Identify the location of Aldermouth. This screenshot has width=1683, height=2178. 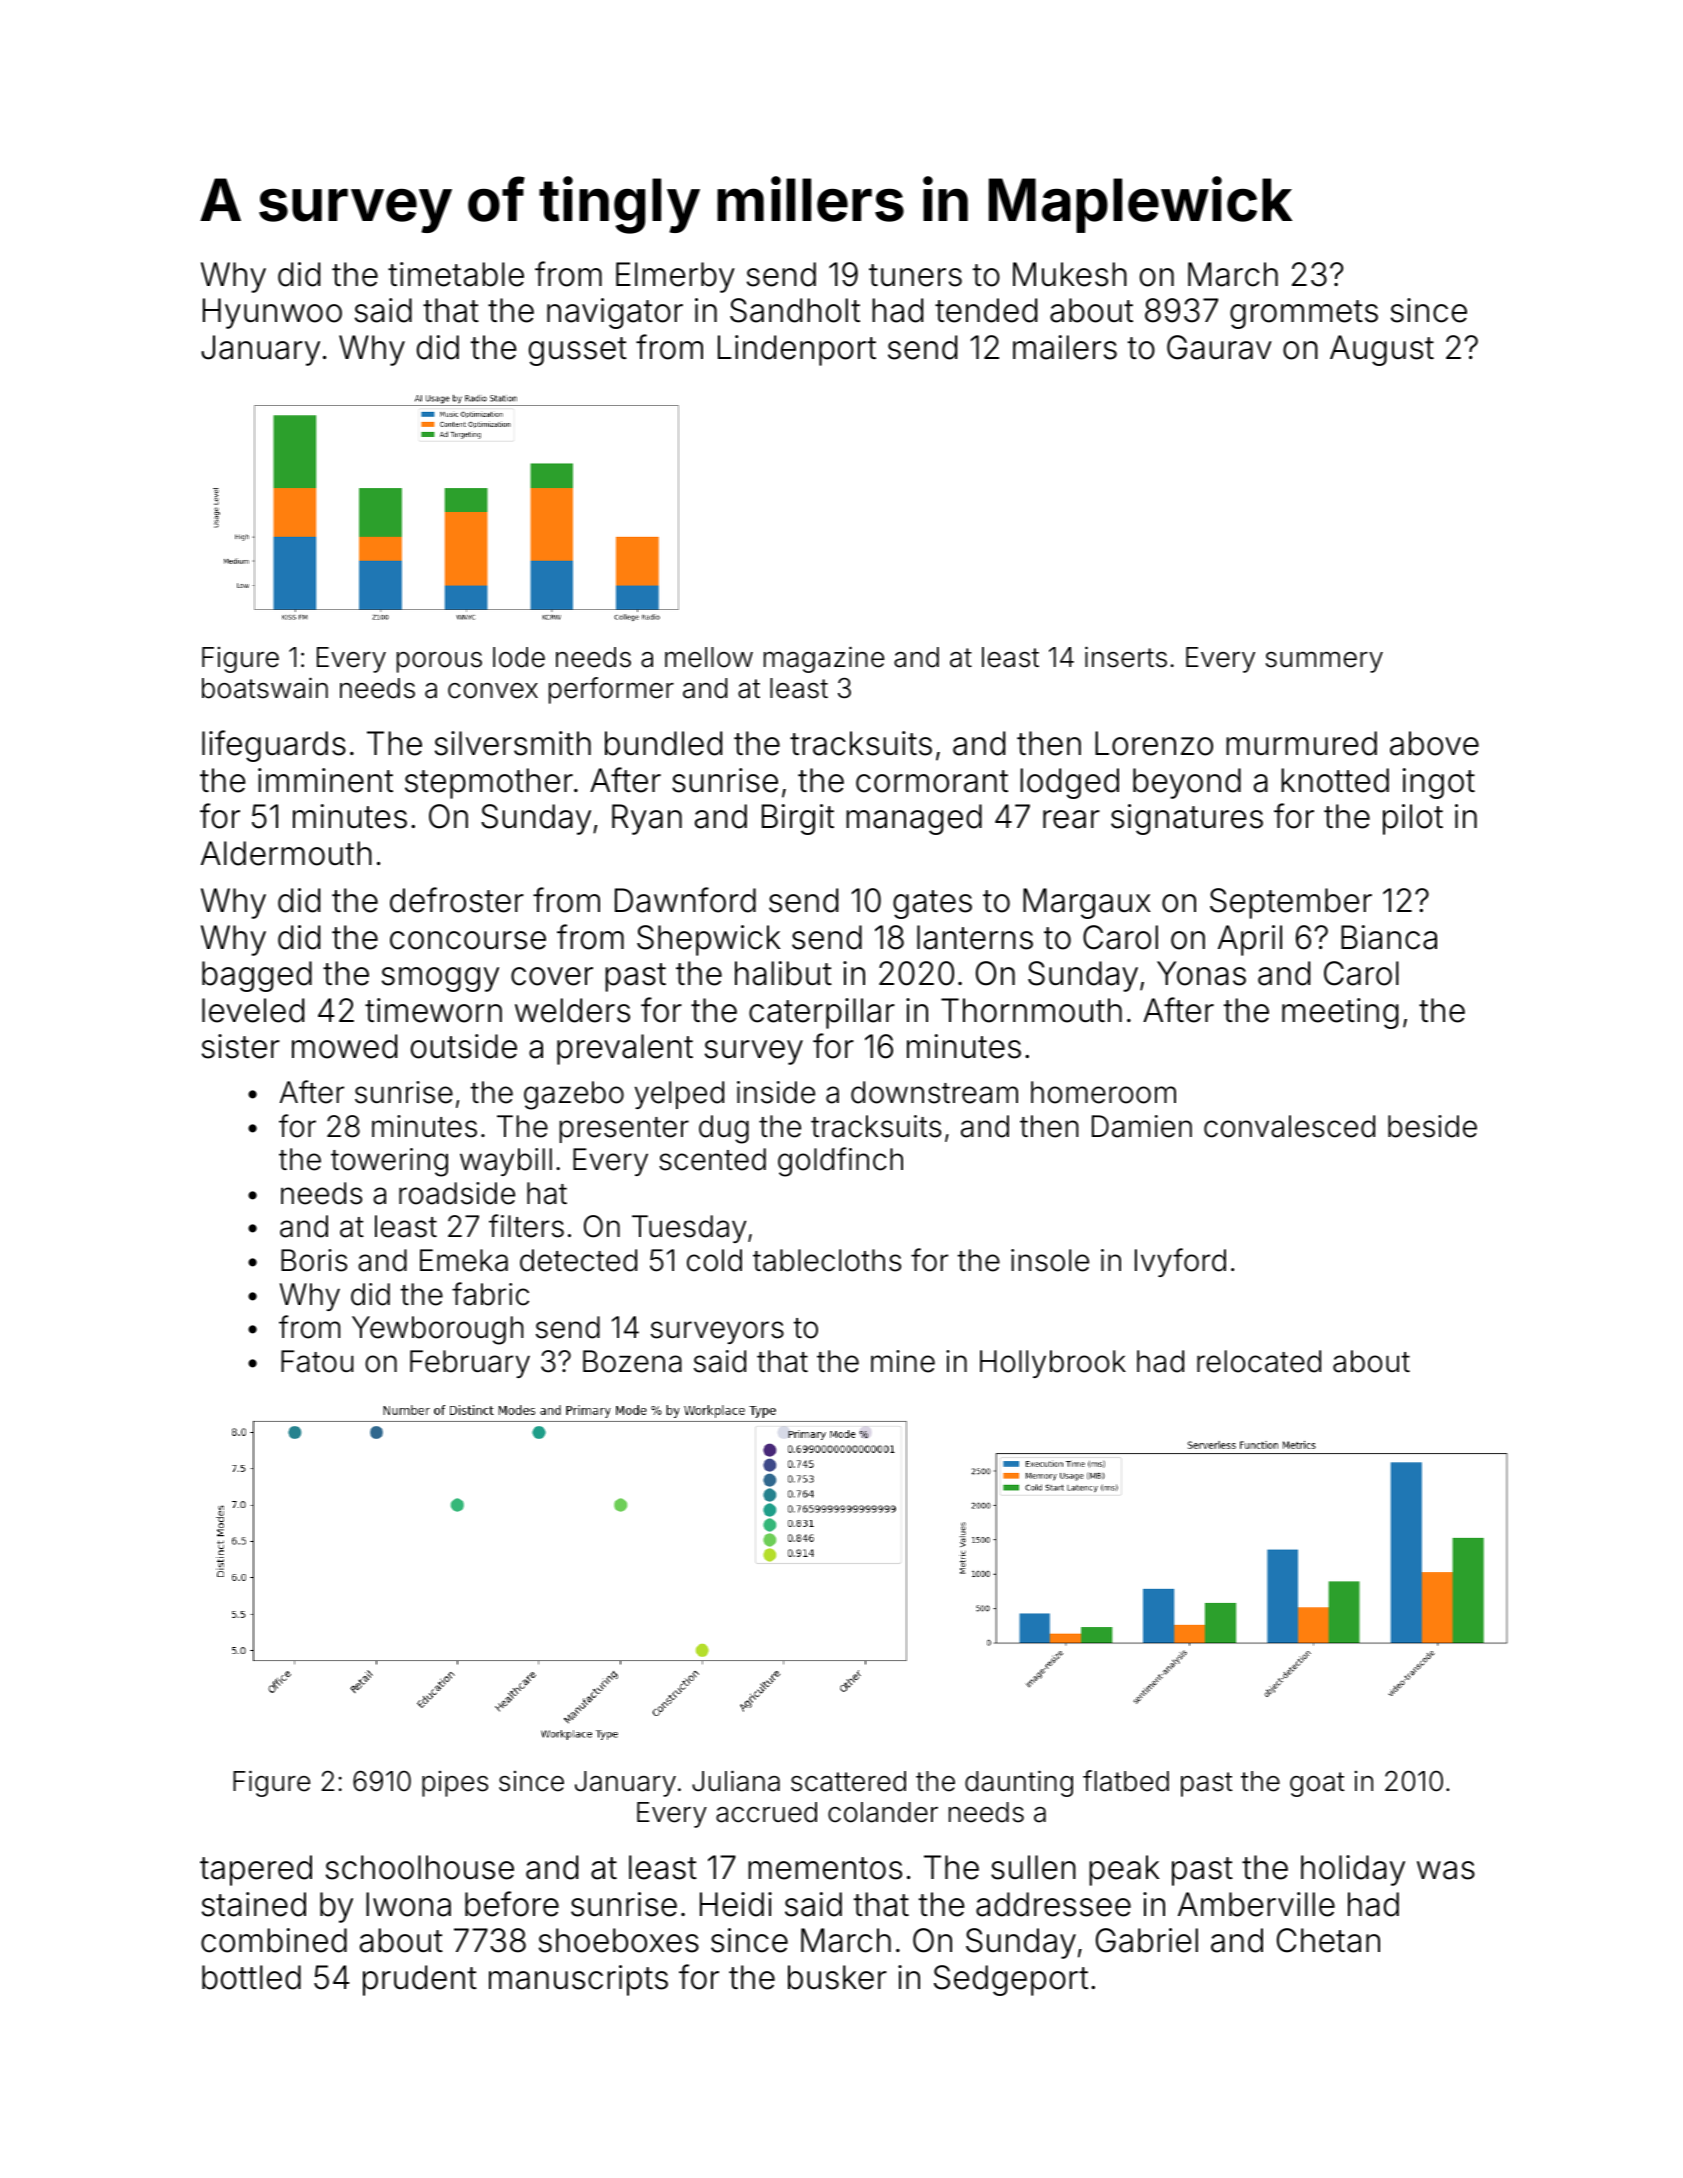
(286, 853).
